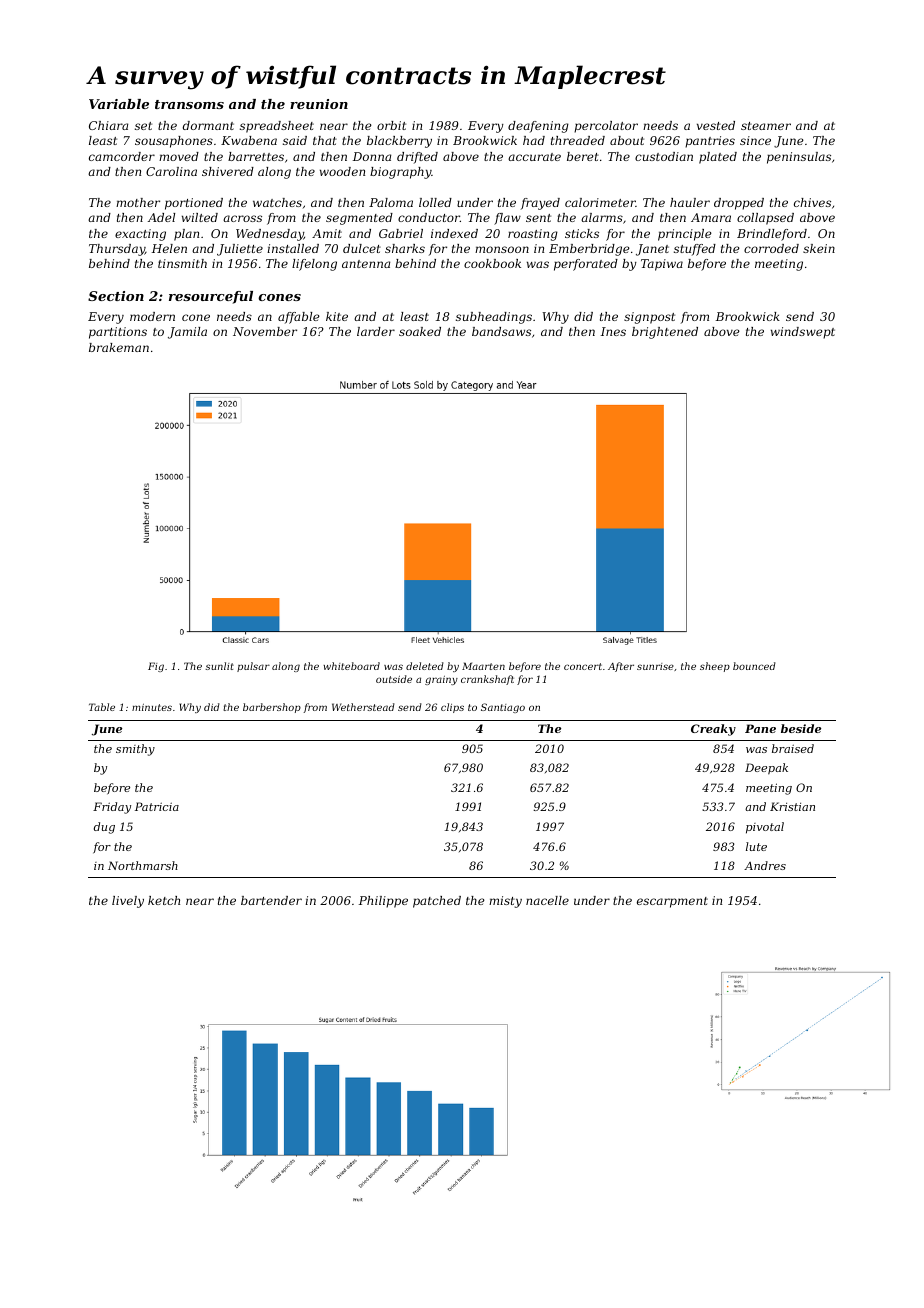 The image size is (924, 1308). I want to click on Maarten, so click(483, 666).
